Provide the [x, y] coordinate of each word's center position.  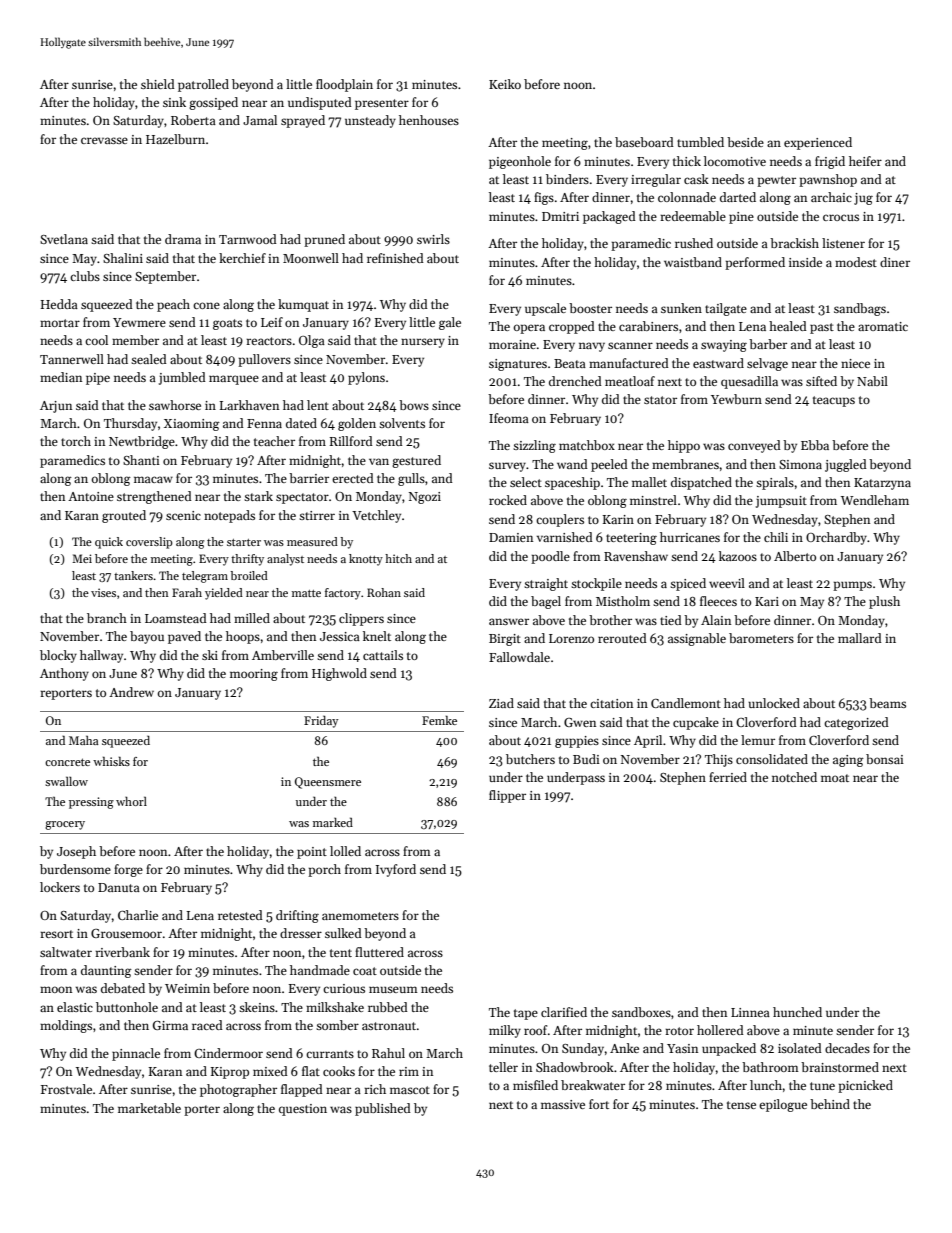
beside [745, 142]
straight [546, 584]
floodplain [344, 85]
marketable [149, 1108]
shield [158, 84]
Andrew [131, 692]
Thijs [719, 760]
